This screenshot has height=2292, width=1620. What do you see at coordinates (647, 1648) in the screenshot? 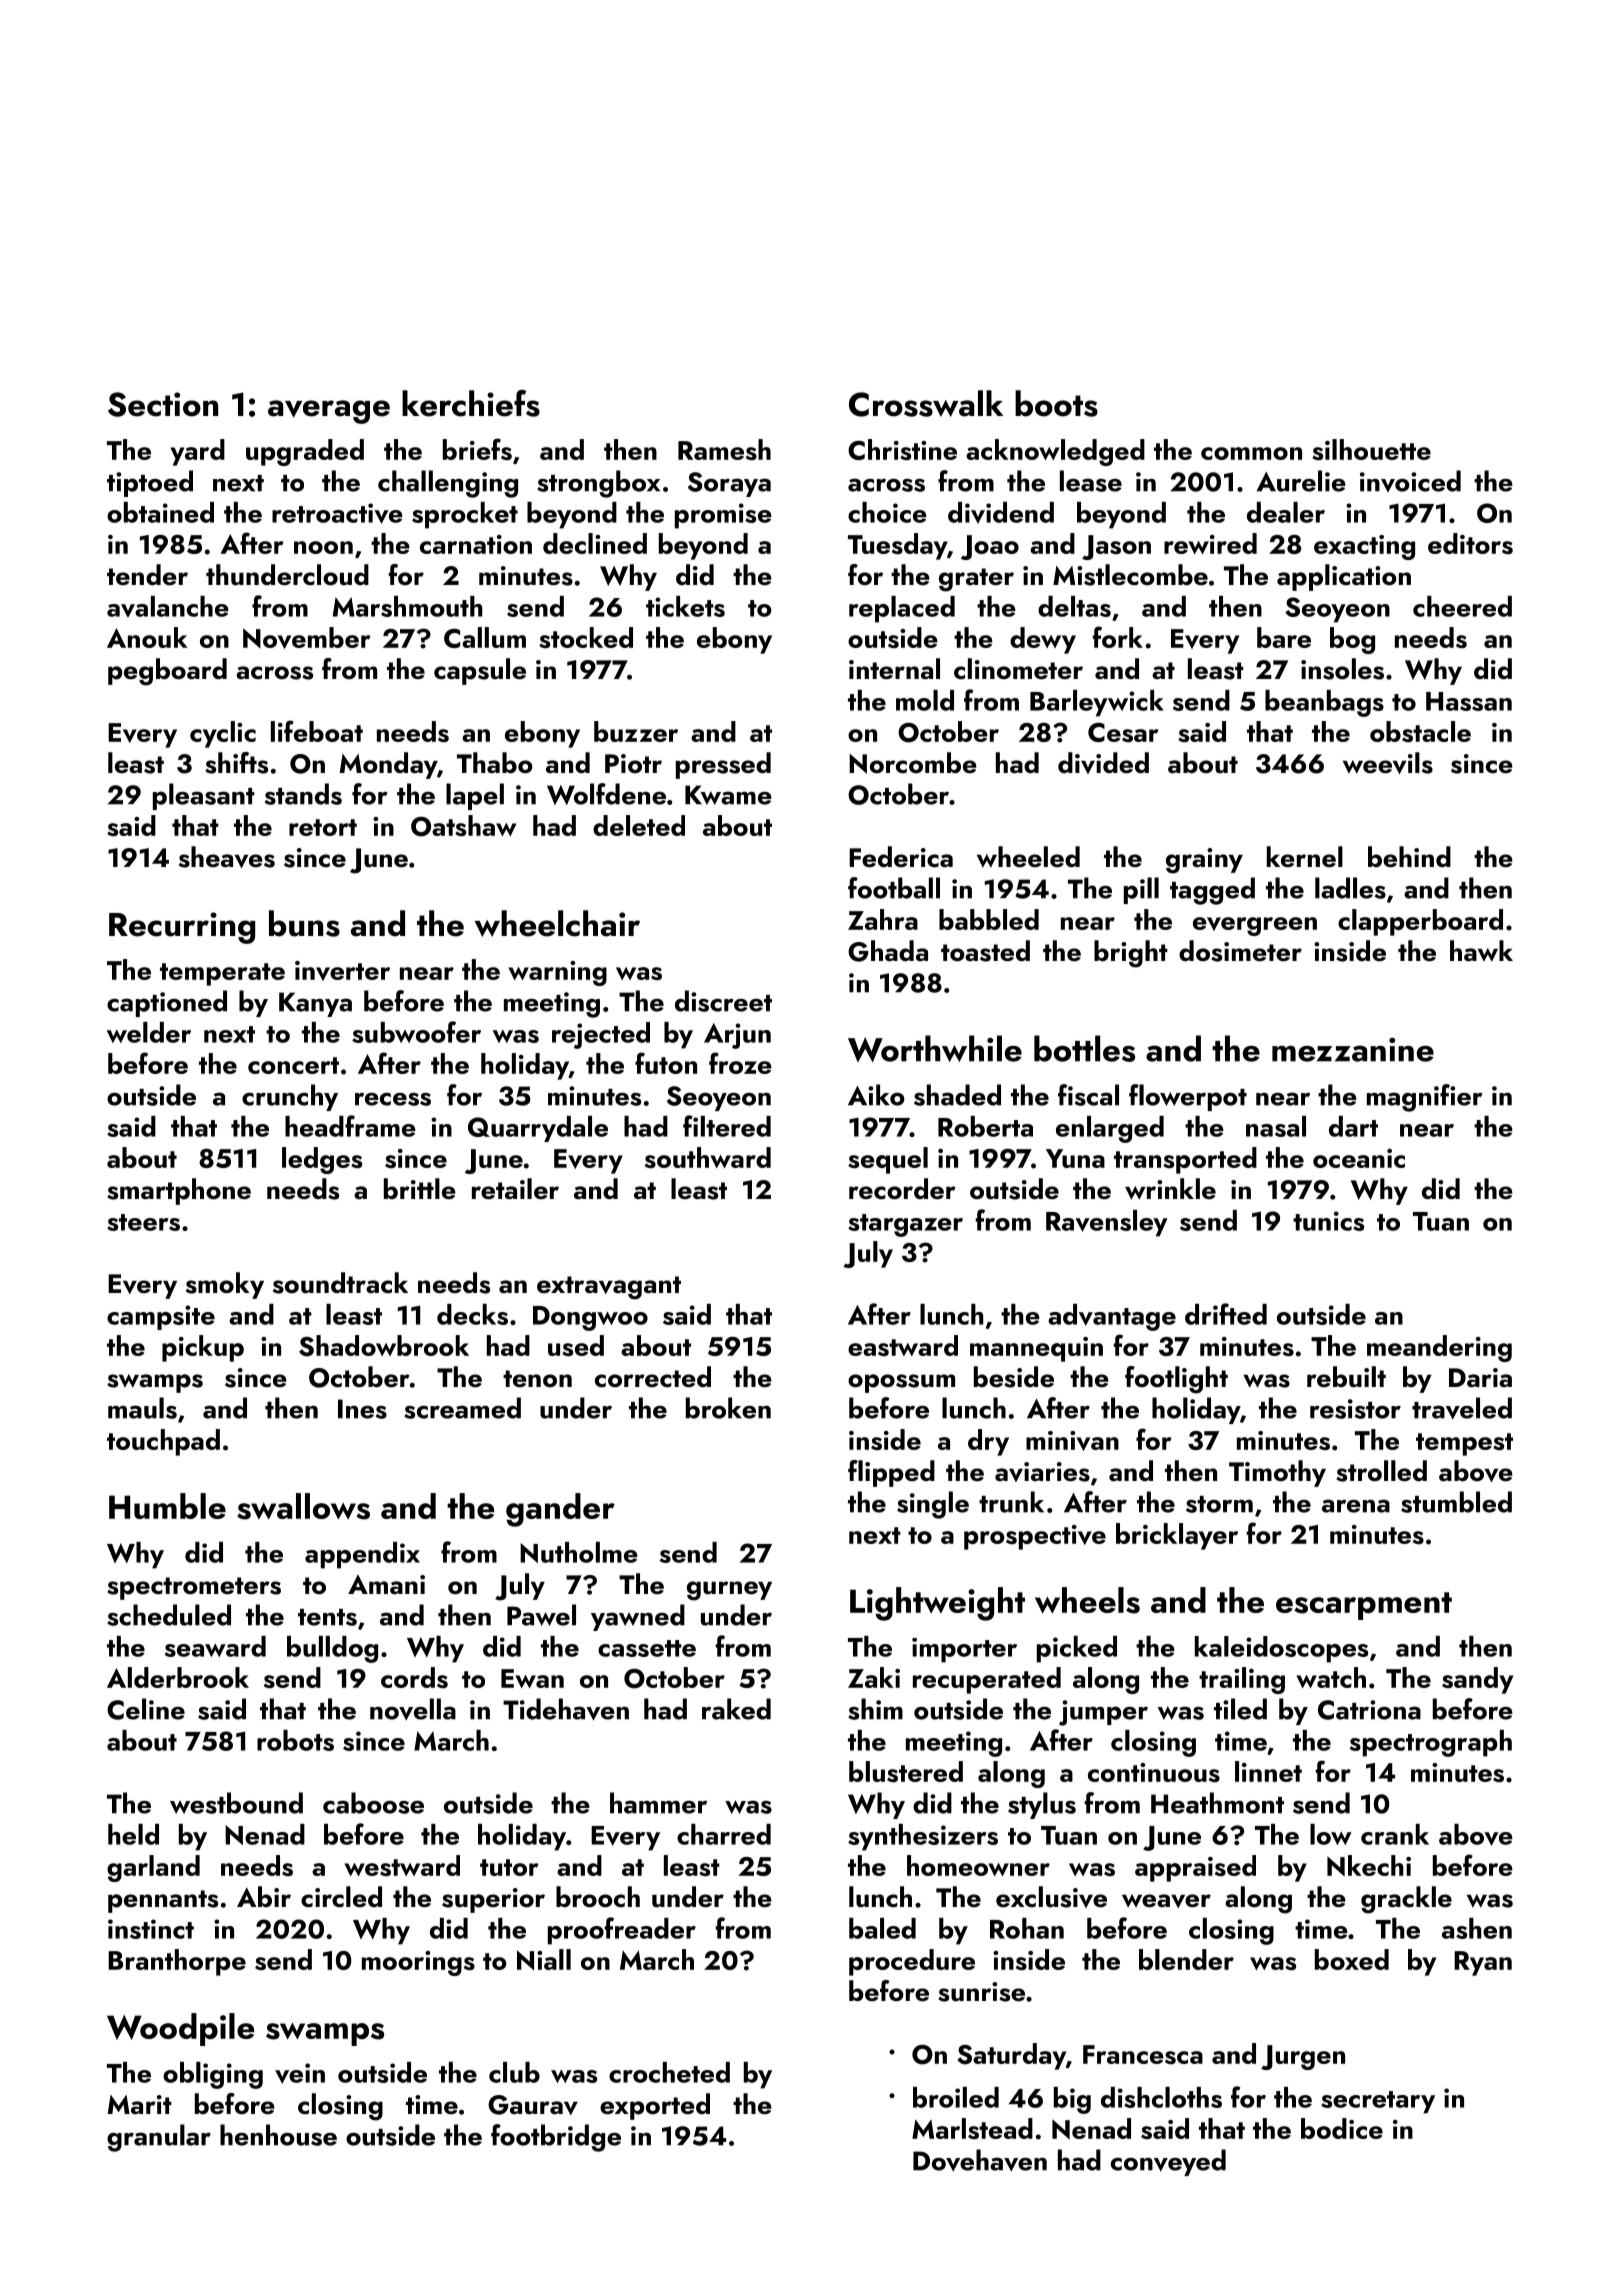
I see `cassette` at bounding box center [647, 1648].
